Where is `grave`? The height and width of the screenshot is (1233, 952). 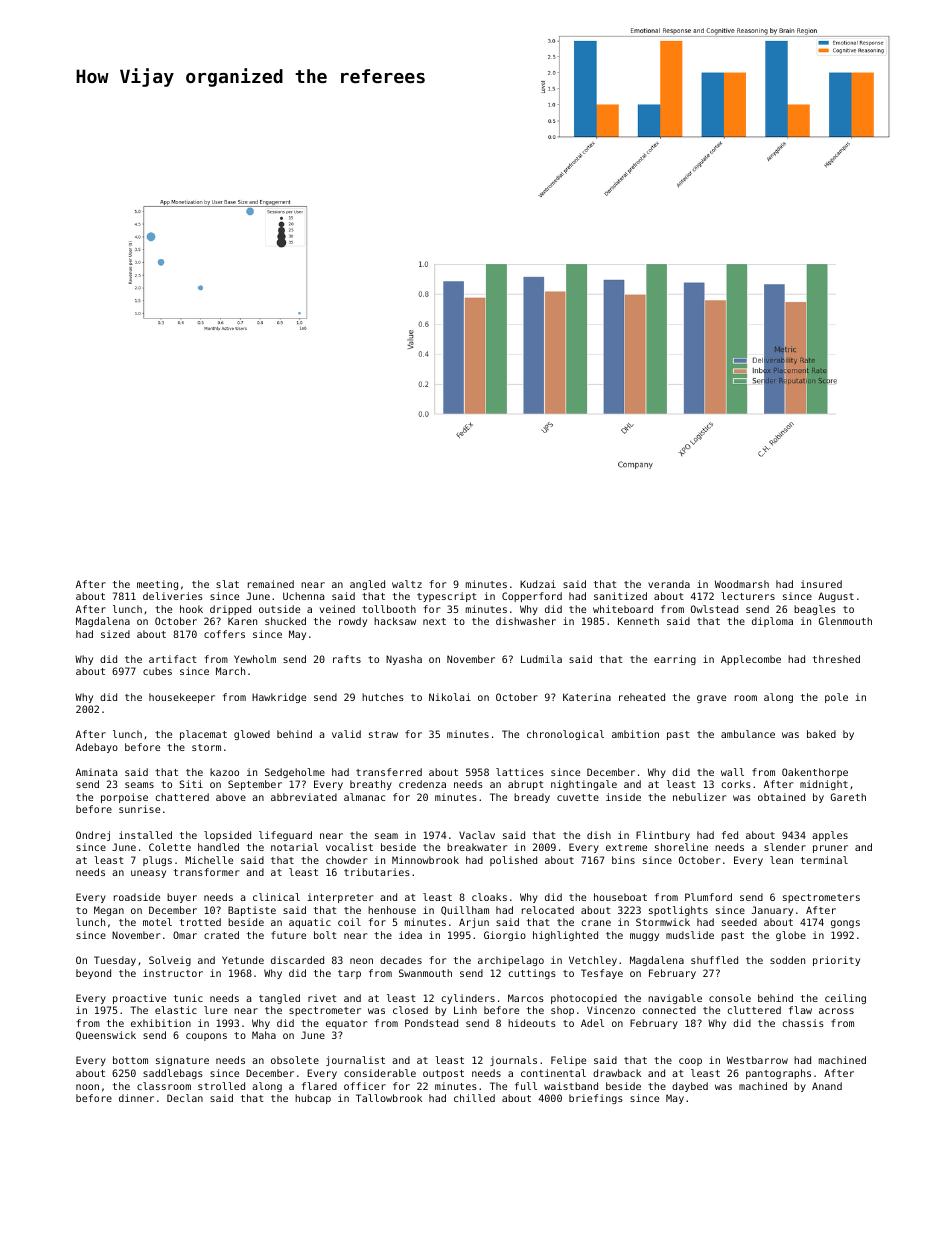 grave is located at coordinates (711, 699).
